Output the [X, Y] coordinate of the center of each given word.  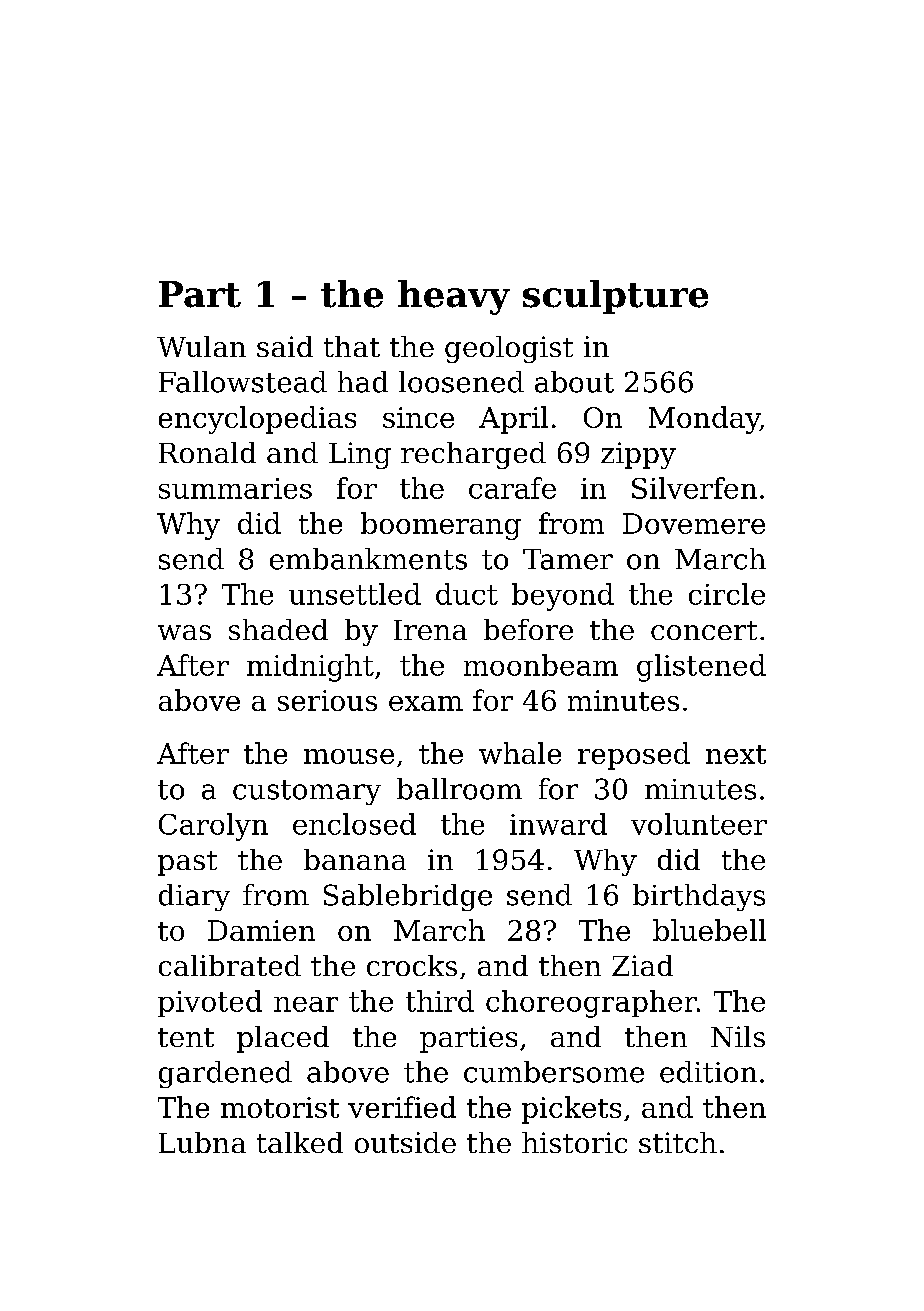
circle [727, 594]
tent [186, 1037]
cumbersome [554, 1072]
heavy [454, 297]
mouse [349, 756]
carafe [512, 488]
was [184, 632]
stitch [678, 1142]
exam [426, 703]
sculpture [615, 297]
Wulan [201, 346]
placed [283, 1039]
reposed [634, 756]
